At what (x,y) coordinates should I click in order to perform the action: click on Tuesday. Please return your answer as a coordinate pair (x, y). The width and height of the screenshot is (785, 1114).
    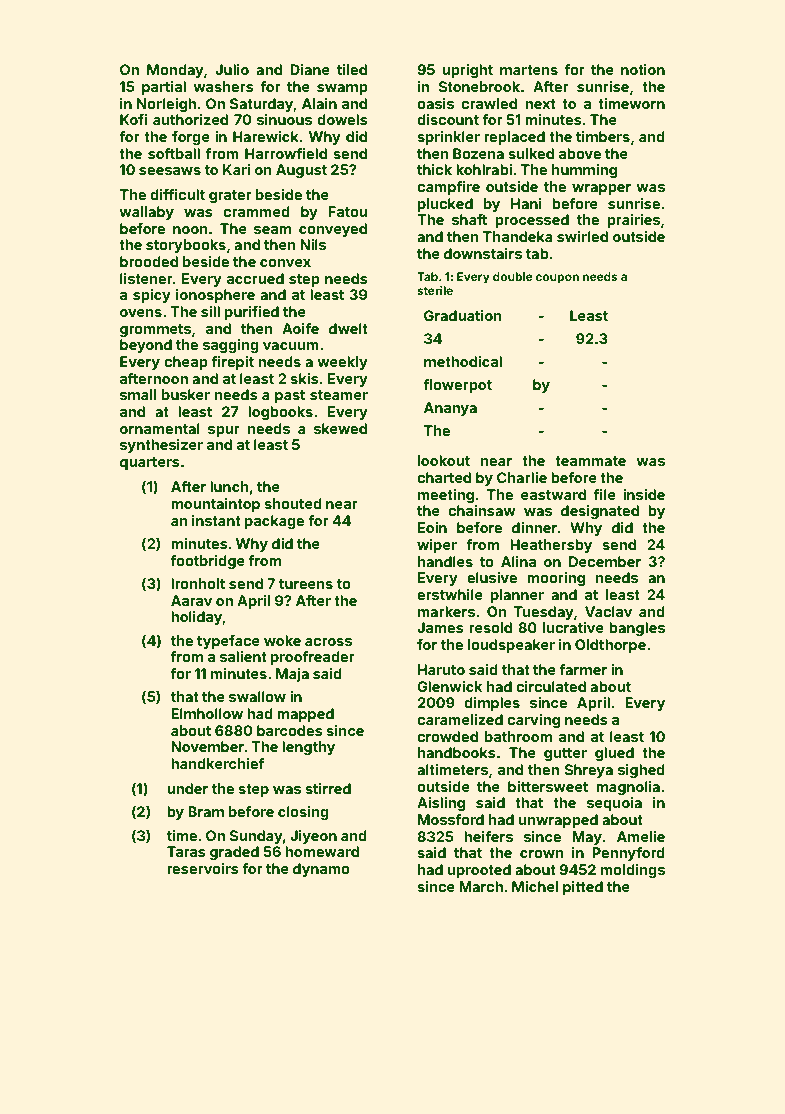
    Looking at the image, I should click on (544, 613).
